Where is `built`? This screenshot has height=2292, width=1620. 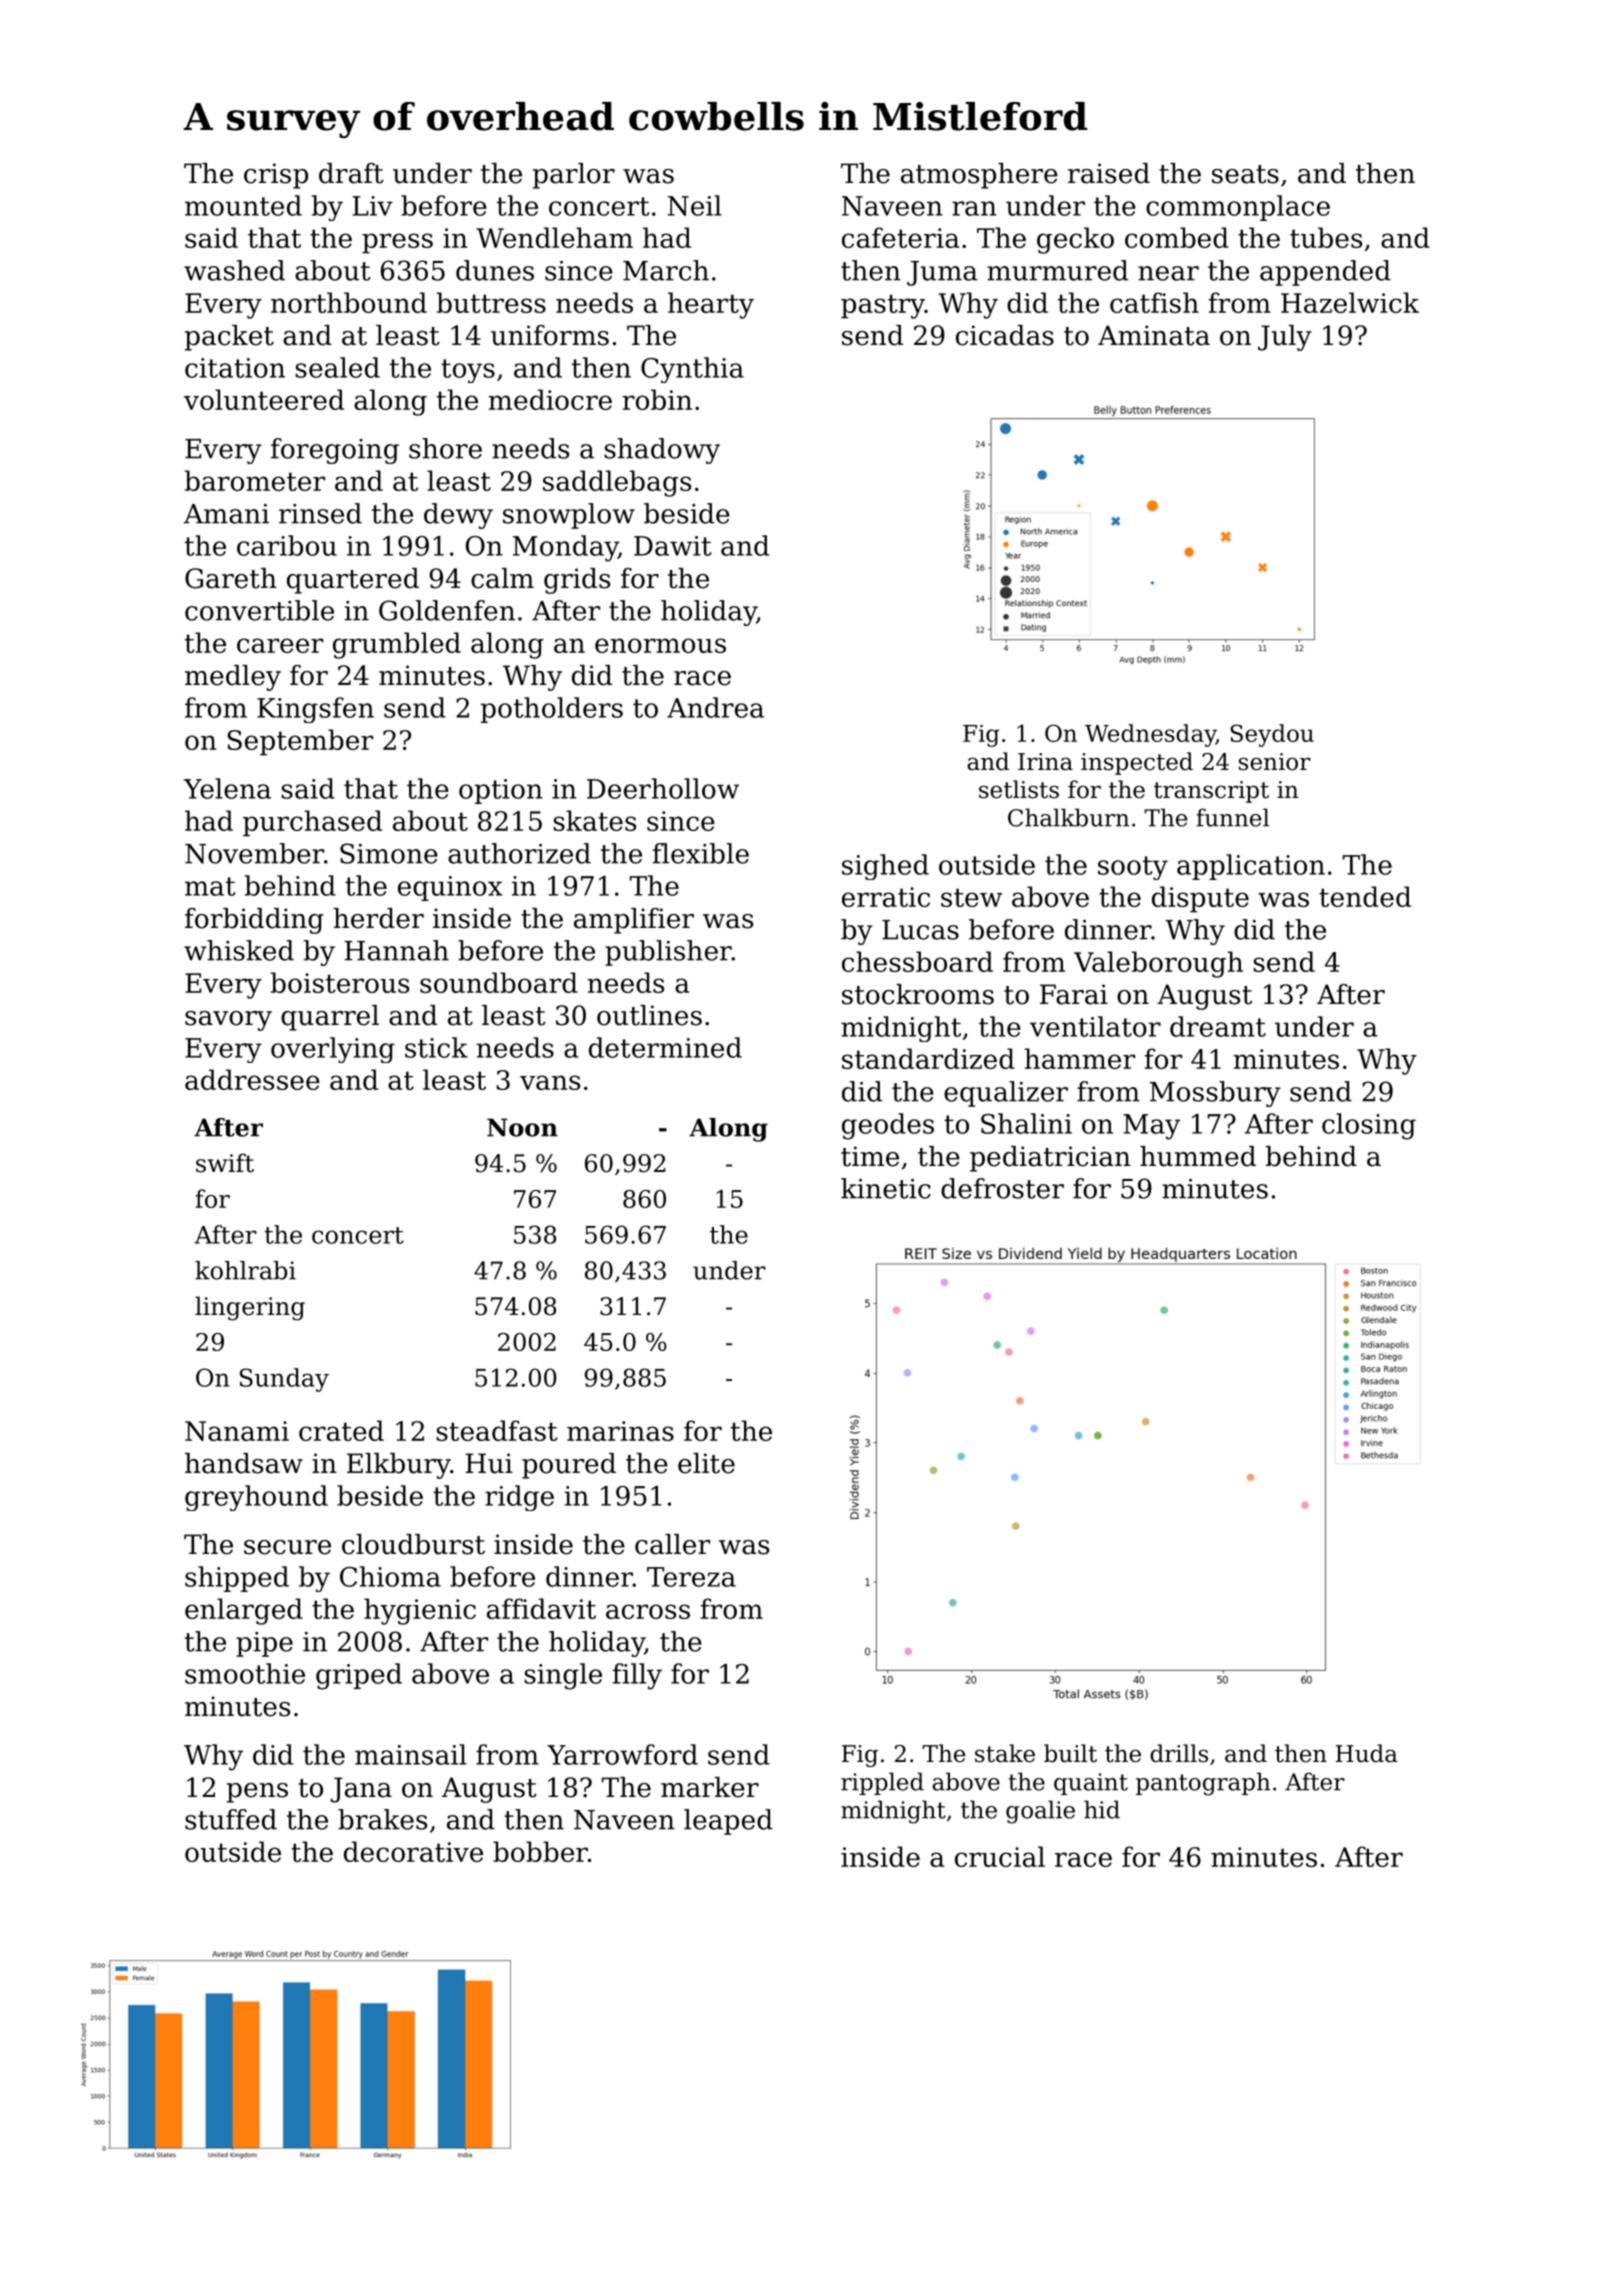
built is located at coordinates (1070, 1753).
